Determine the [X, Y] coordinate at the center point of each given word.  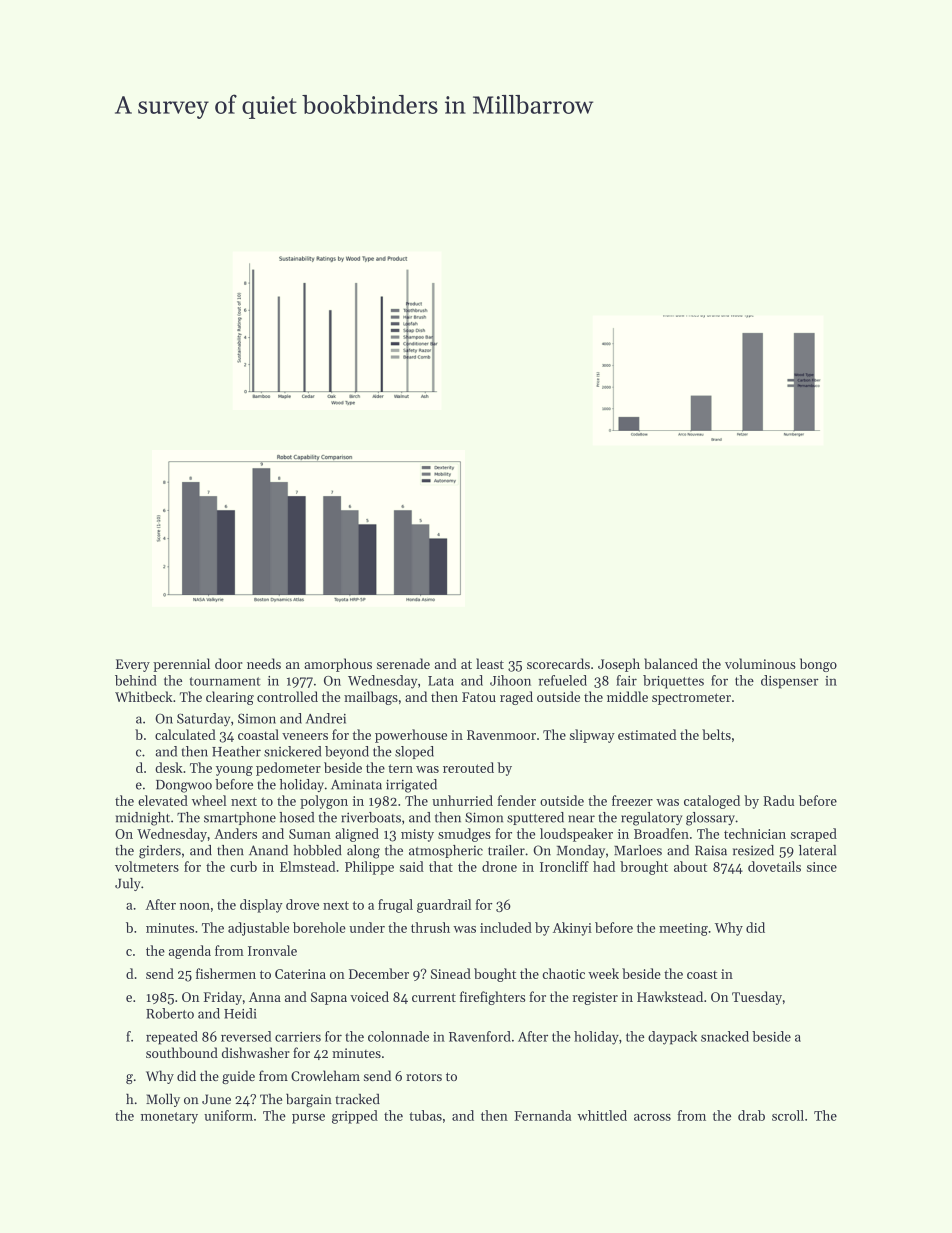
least [490, 663]
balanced [671, 663]
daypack [672, 1038]
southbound [182, 1052]
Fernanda [542, 1115]
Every [133, 665]
